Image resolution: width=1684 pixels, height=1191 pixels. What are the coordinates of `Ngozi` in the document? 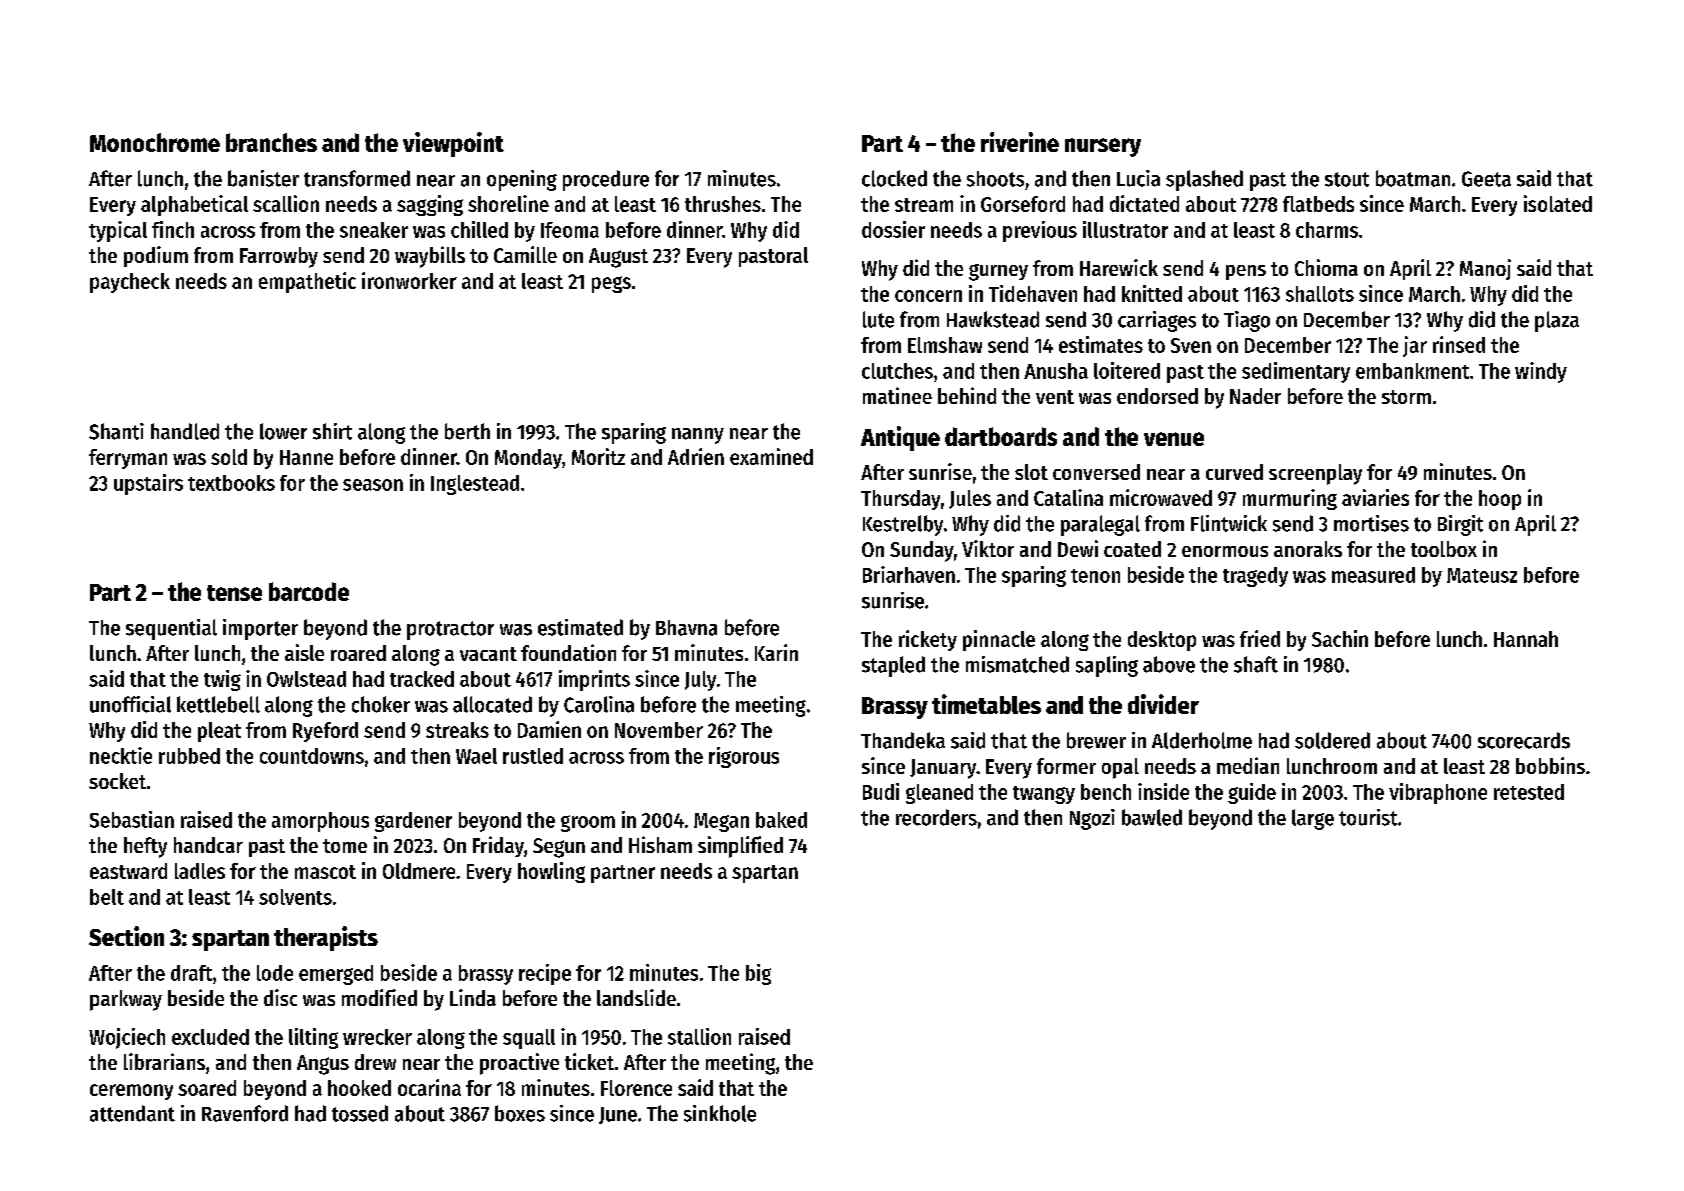 It's located at (1092, 819).
